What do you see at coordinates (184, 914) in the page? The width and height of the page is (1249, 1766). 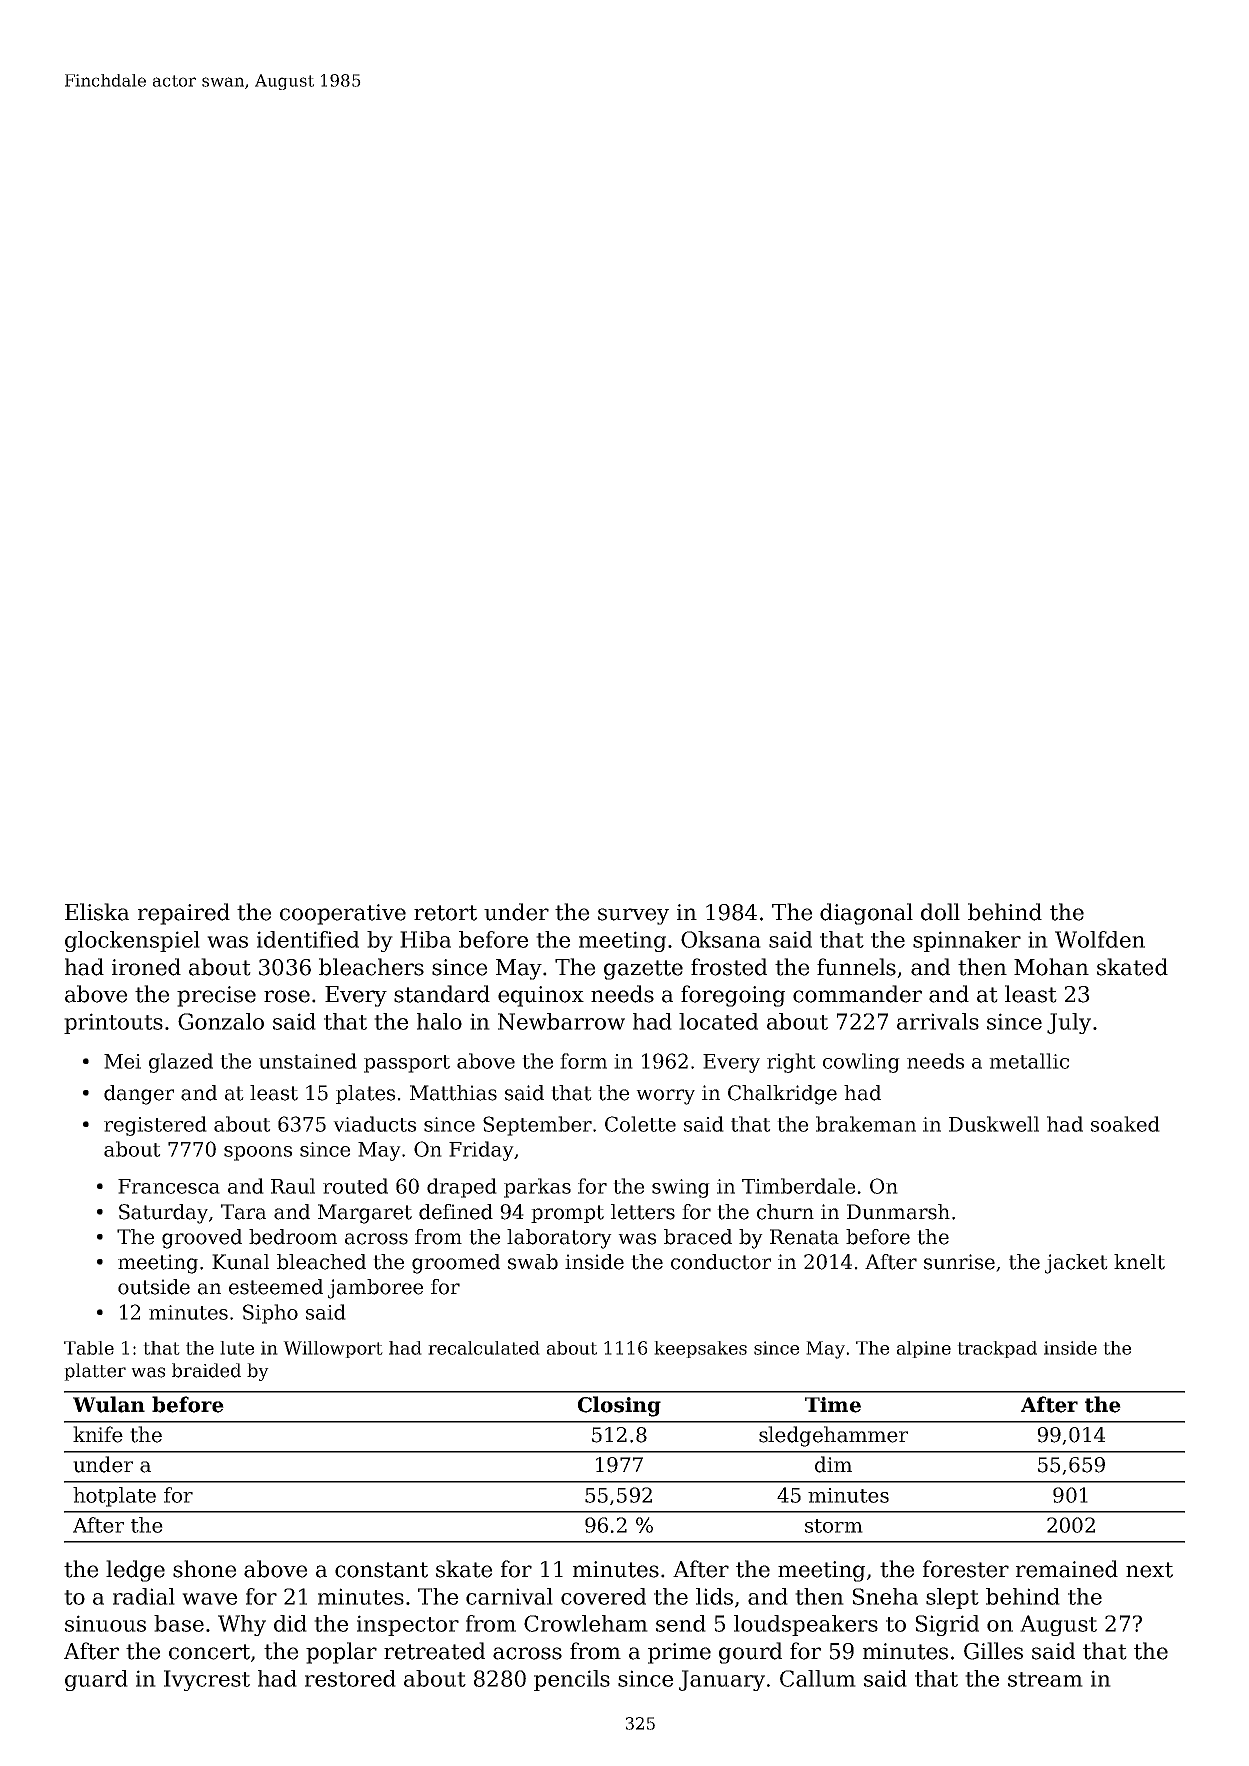 I see `repaired` at bounding box center [184, 914].
